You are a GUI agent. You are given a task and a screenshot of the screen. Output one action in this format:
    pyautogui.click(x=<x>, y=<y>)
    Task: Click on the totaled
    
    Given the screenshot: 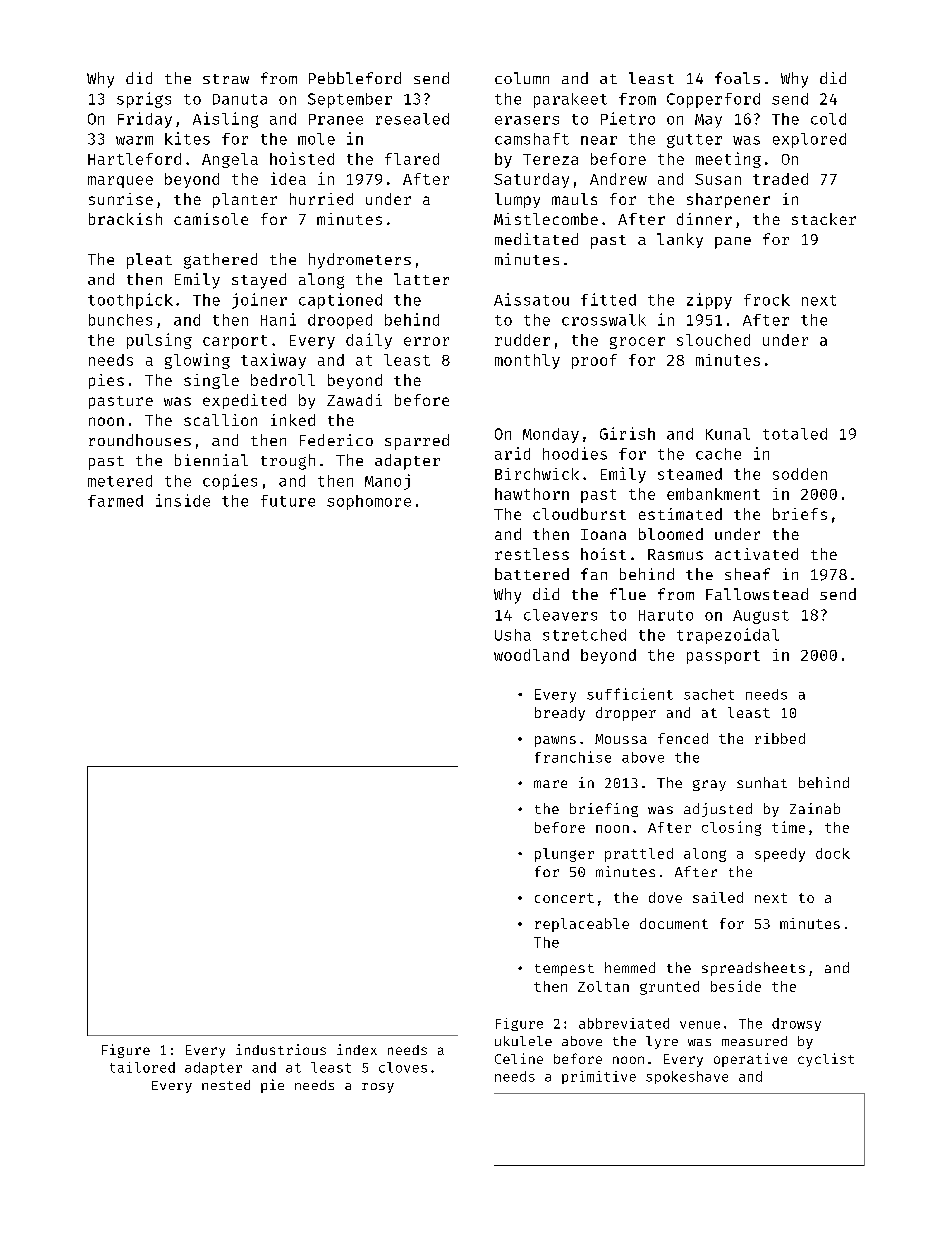 What is the action you would take?
    pyautogui.click(x=795, y=434)
